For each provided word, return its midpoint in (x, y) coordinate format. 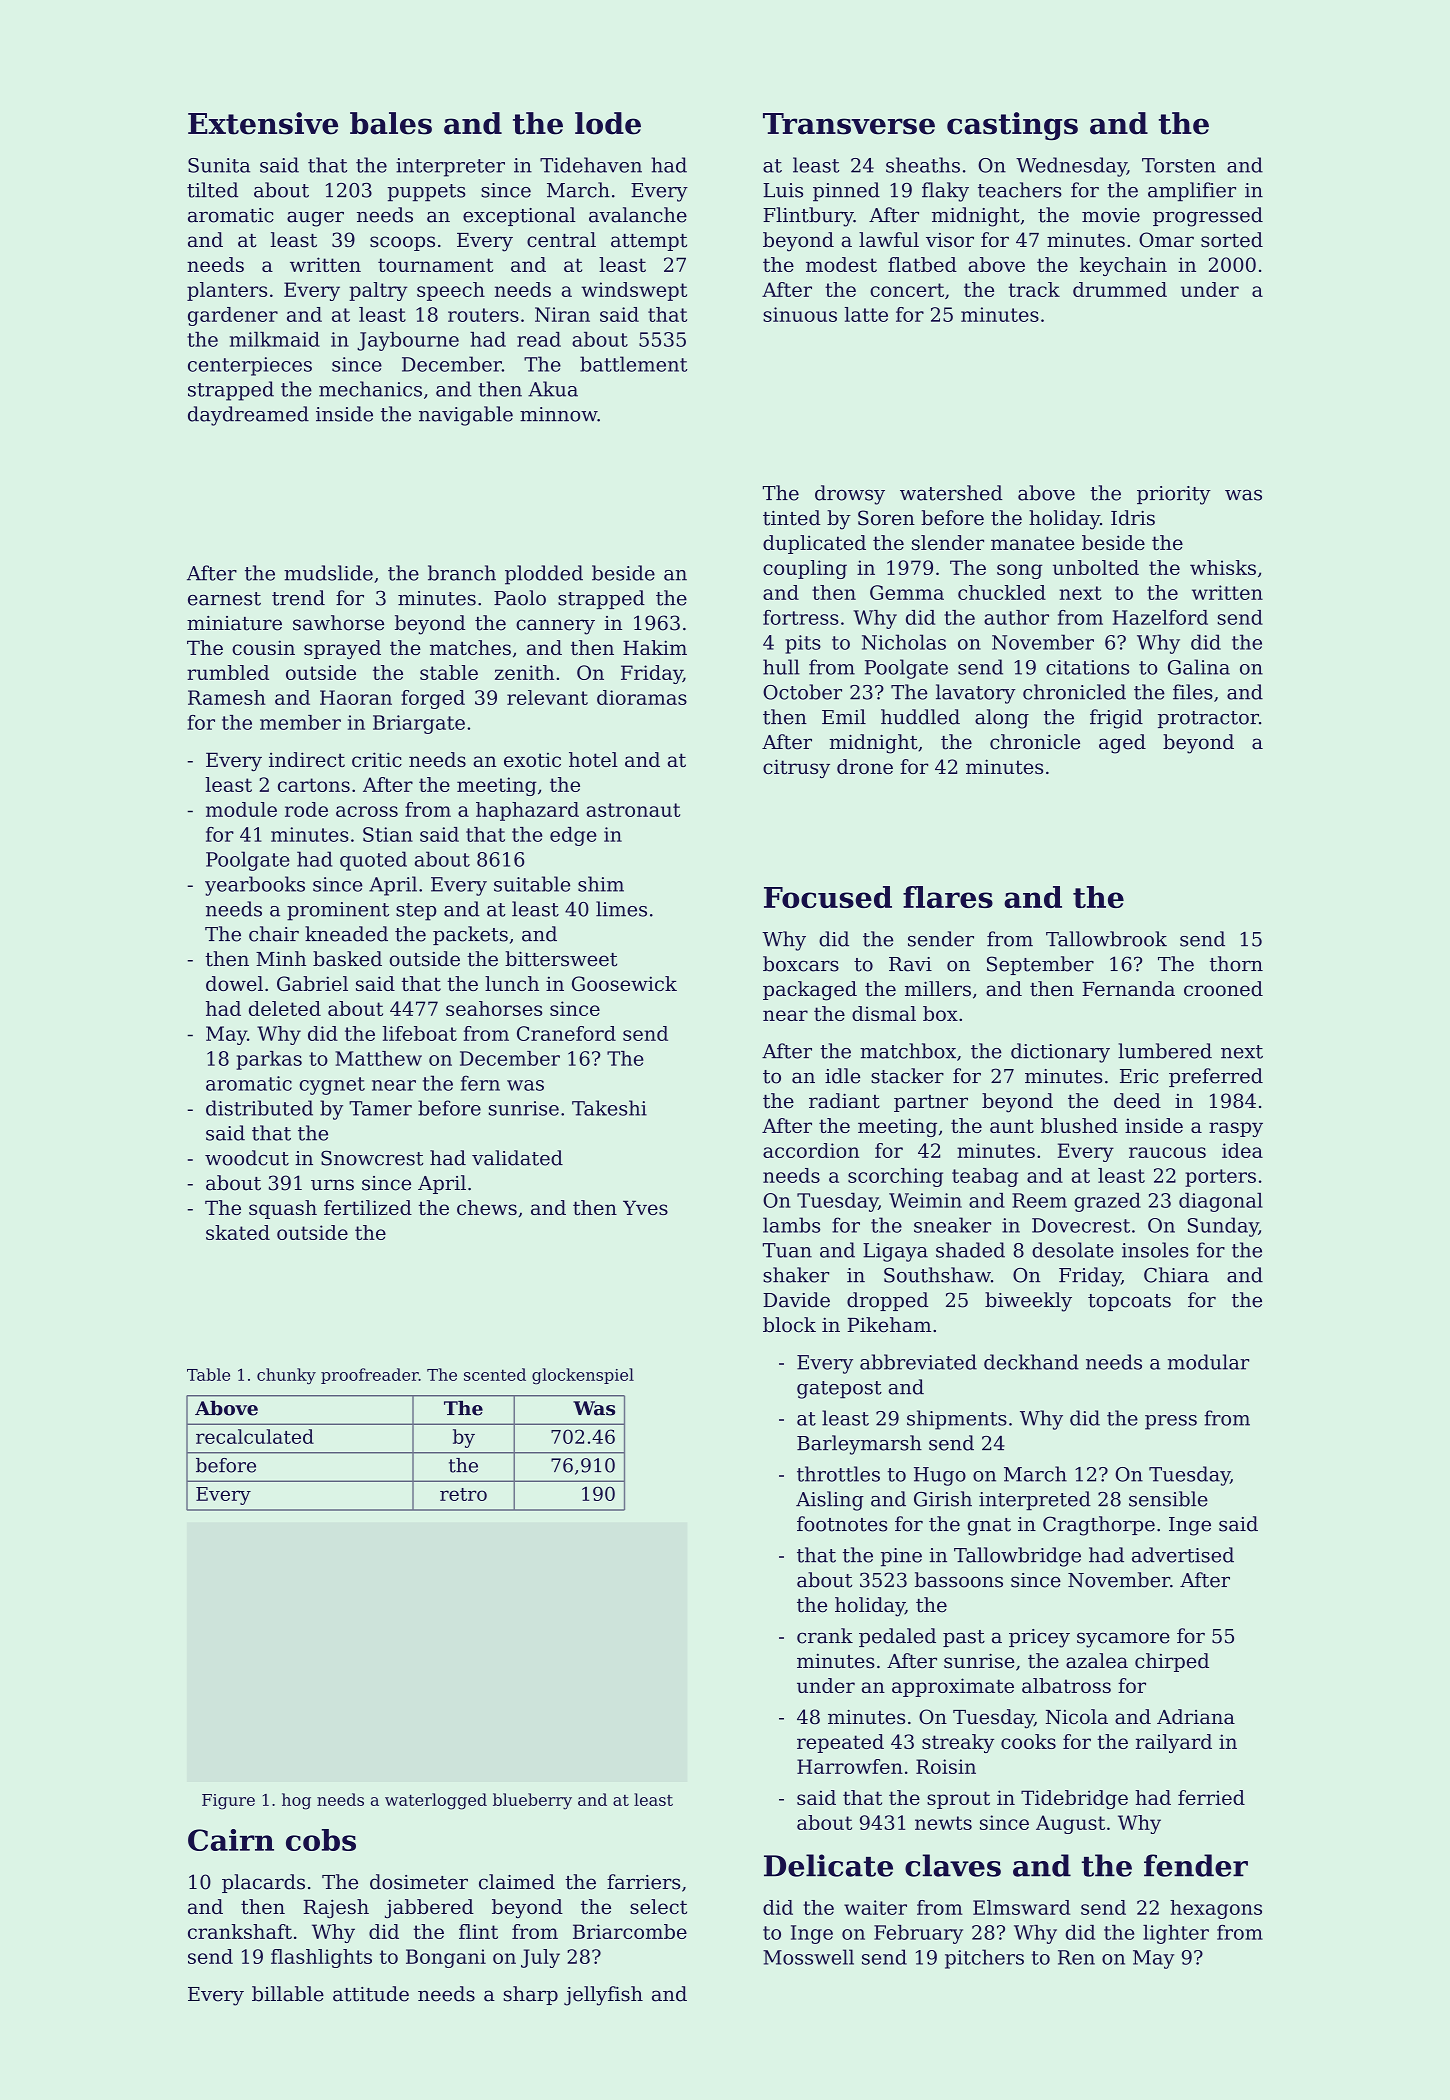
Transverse (849, 124)
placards (263, 1883)
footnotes (842, 1524)
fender (1196, 1865)
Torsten (1179, 165)
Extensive (263, 123)
